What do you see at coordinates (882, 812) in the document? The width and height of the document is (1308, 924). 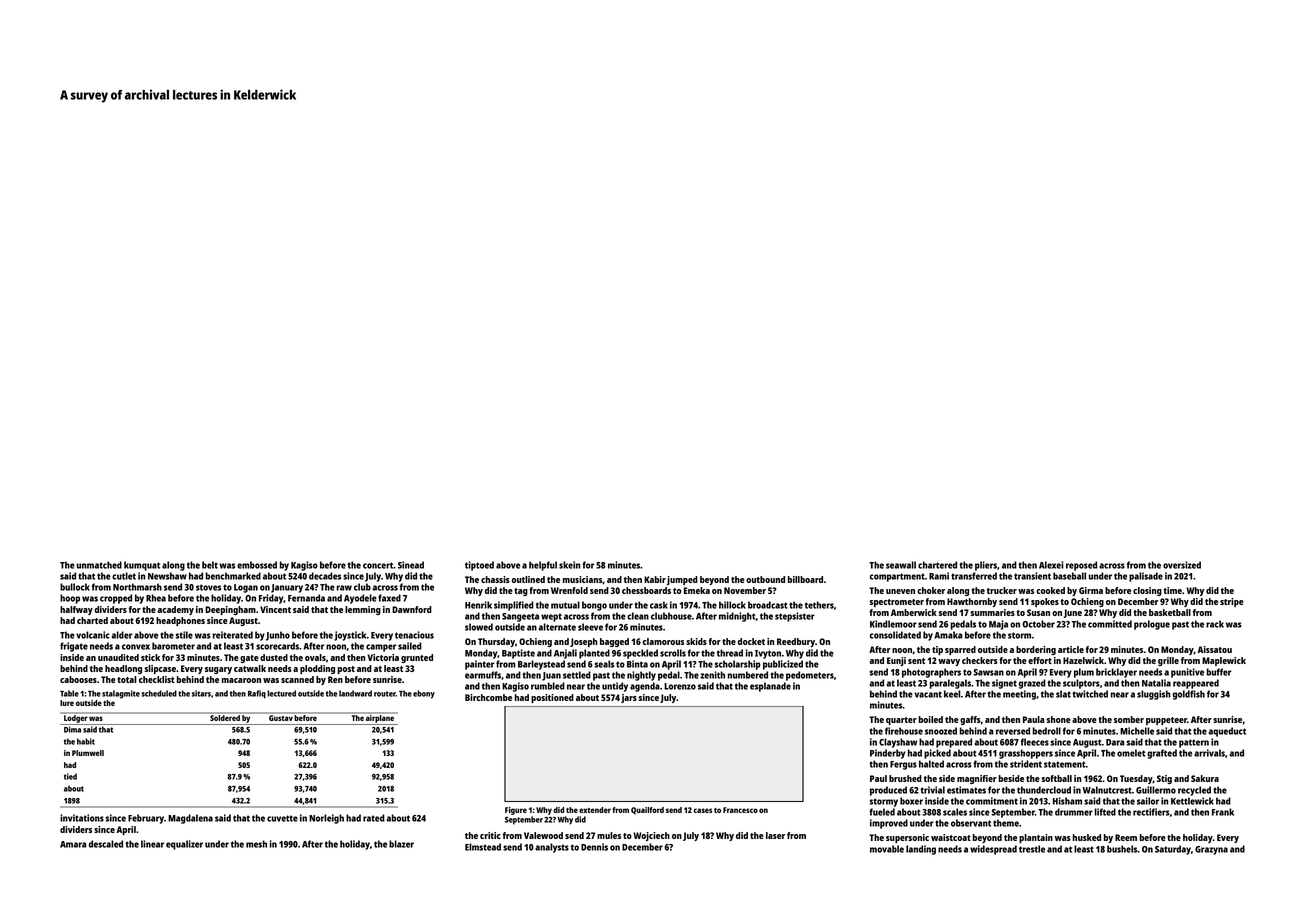 I see `fueled` at bounding box center [882, 812].
